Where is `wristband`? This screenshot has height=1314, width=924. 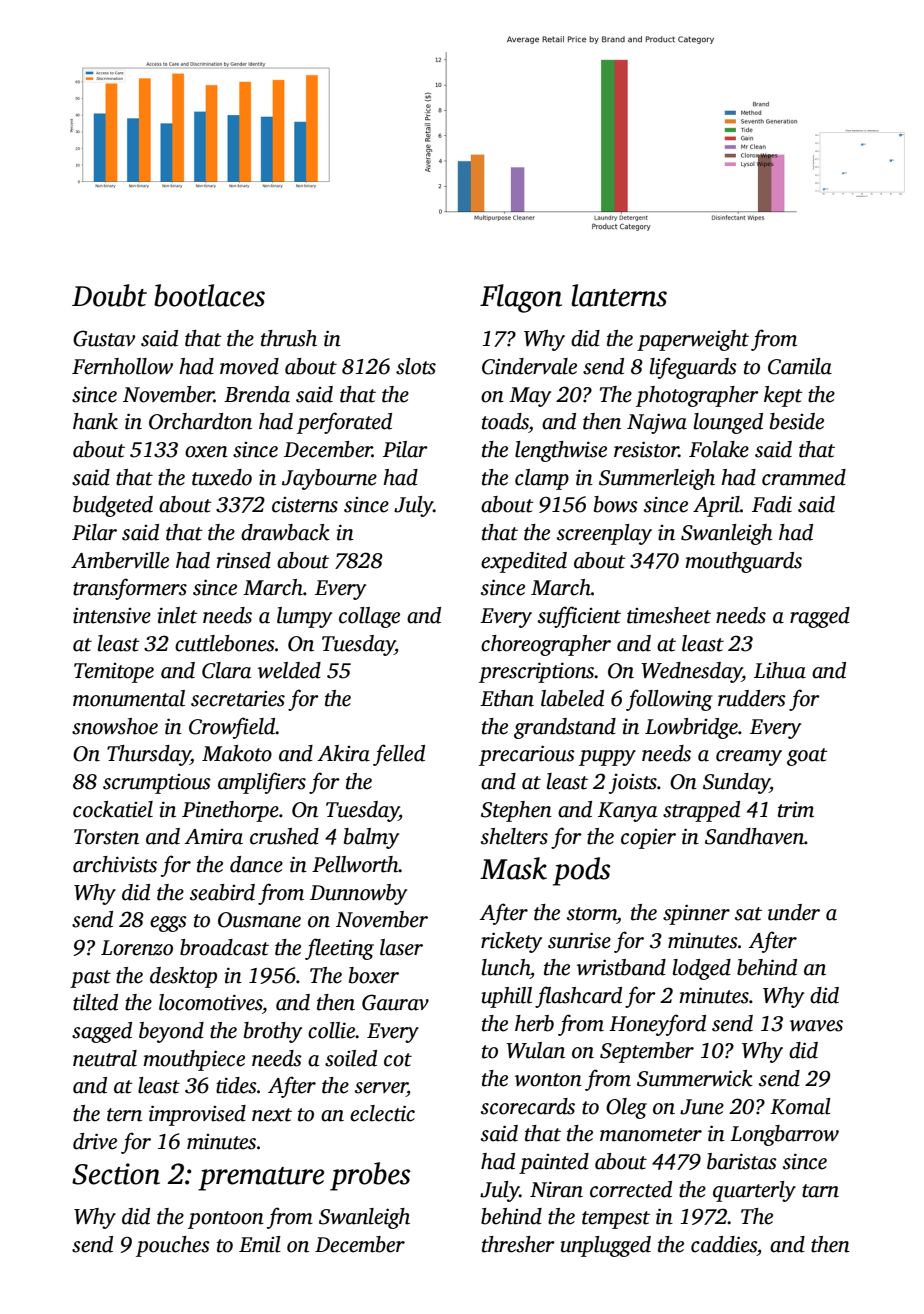 wristband is located at coordinates (621, 967).
